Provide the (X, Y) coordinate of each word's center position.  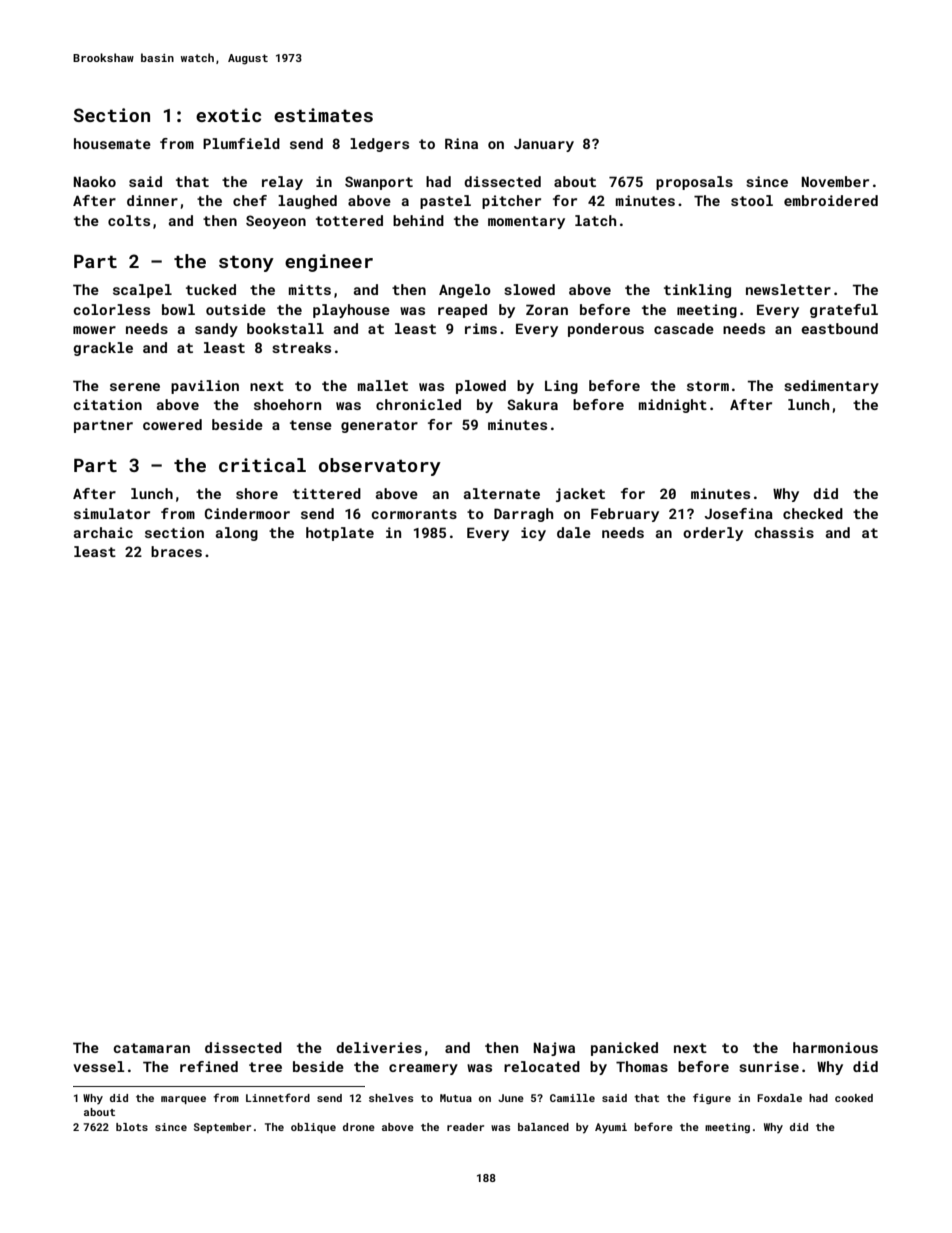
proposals (694, 183)
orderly (713, 534)
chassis (784, 532)
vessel (99, 1066)
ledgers (379, 145)
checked (813, 513)
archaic (103, 532)
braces (176, 551)
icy (533, 534)
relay (282, 183)
